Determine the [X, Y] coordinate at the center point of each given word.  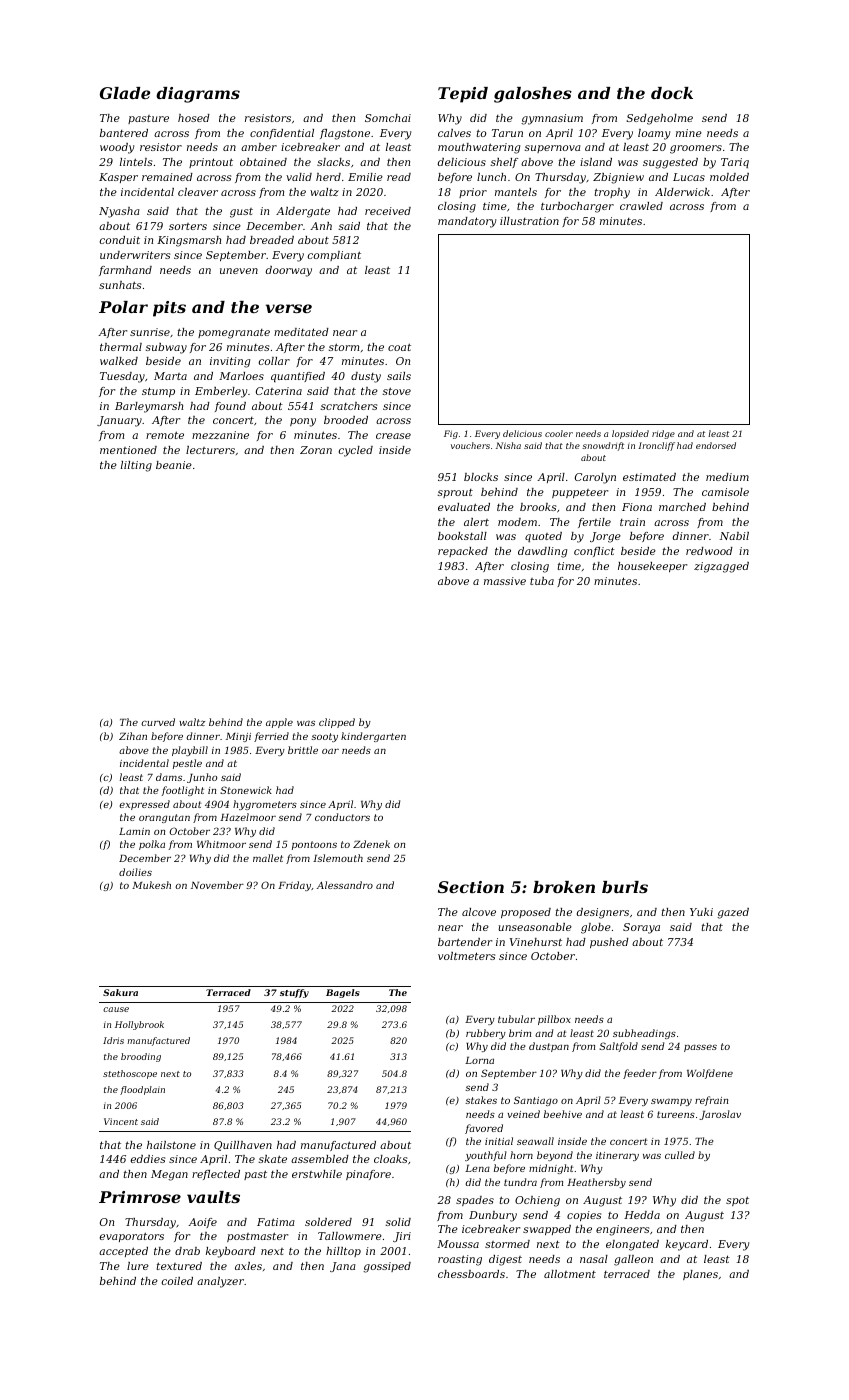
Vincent [121, 1121]
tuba [542, 581]
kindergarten [373, 737]
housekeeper [652, 567]
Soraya [641, 928]
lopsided [630, 434]
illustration [529, 221]
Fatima [276, 1222]
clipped [337, 723]
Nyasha [119, 212]
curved [158, 722]
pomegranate [234, 334]
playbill [190, 751]
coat [399, 347]
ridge [663, 434]
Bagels [343, 993]
